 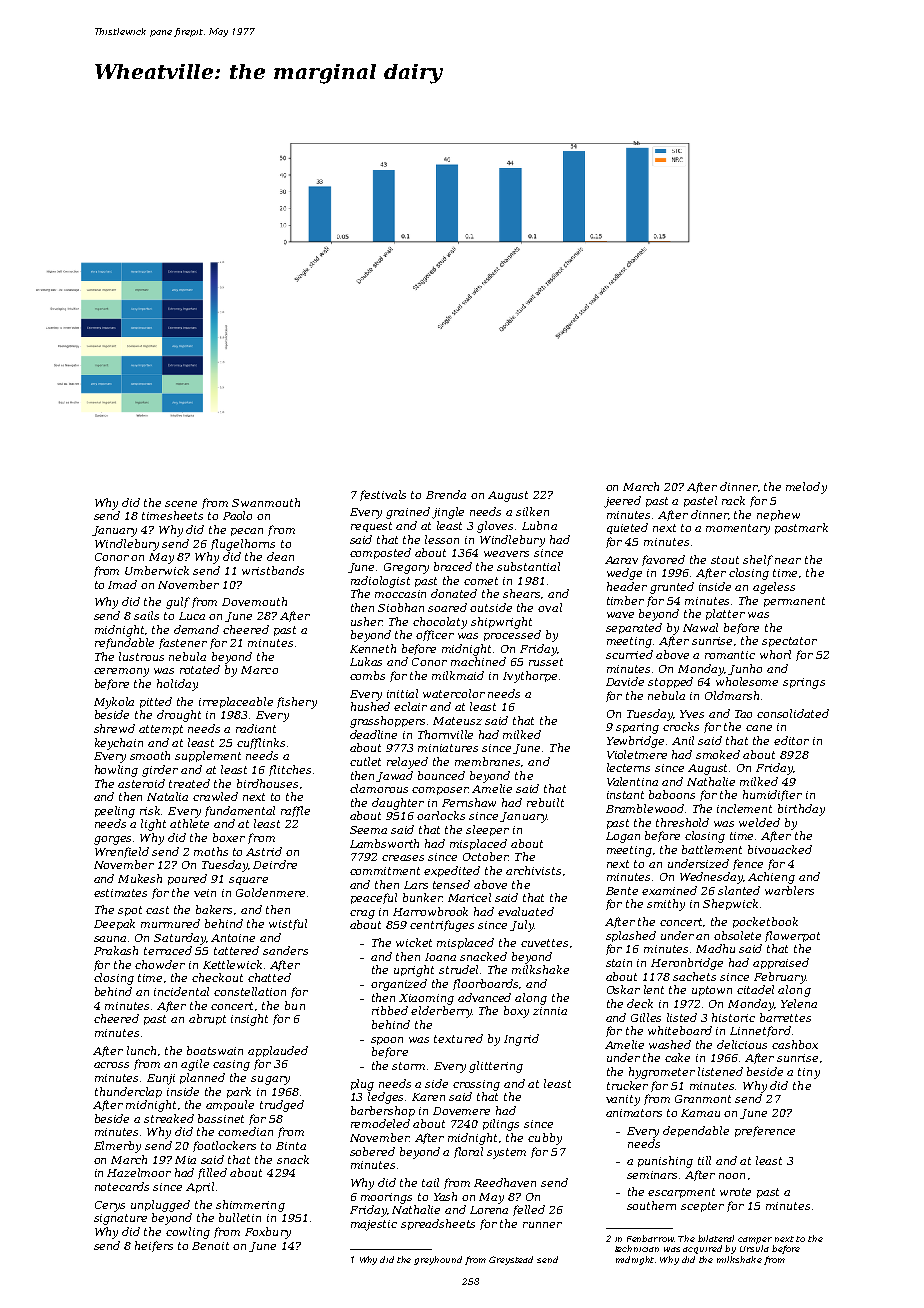 What do you see at coordinates (383, 495) in the page?
I see `festivals` at bounding box center [383, 495].
